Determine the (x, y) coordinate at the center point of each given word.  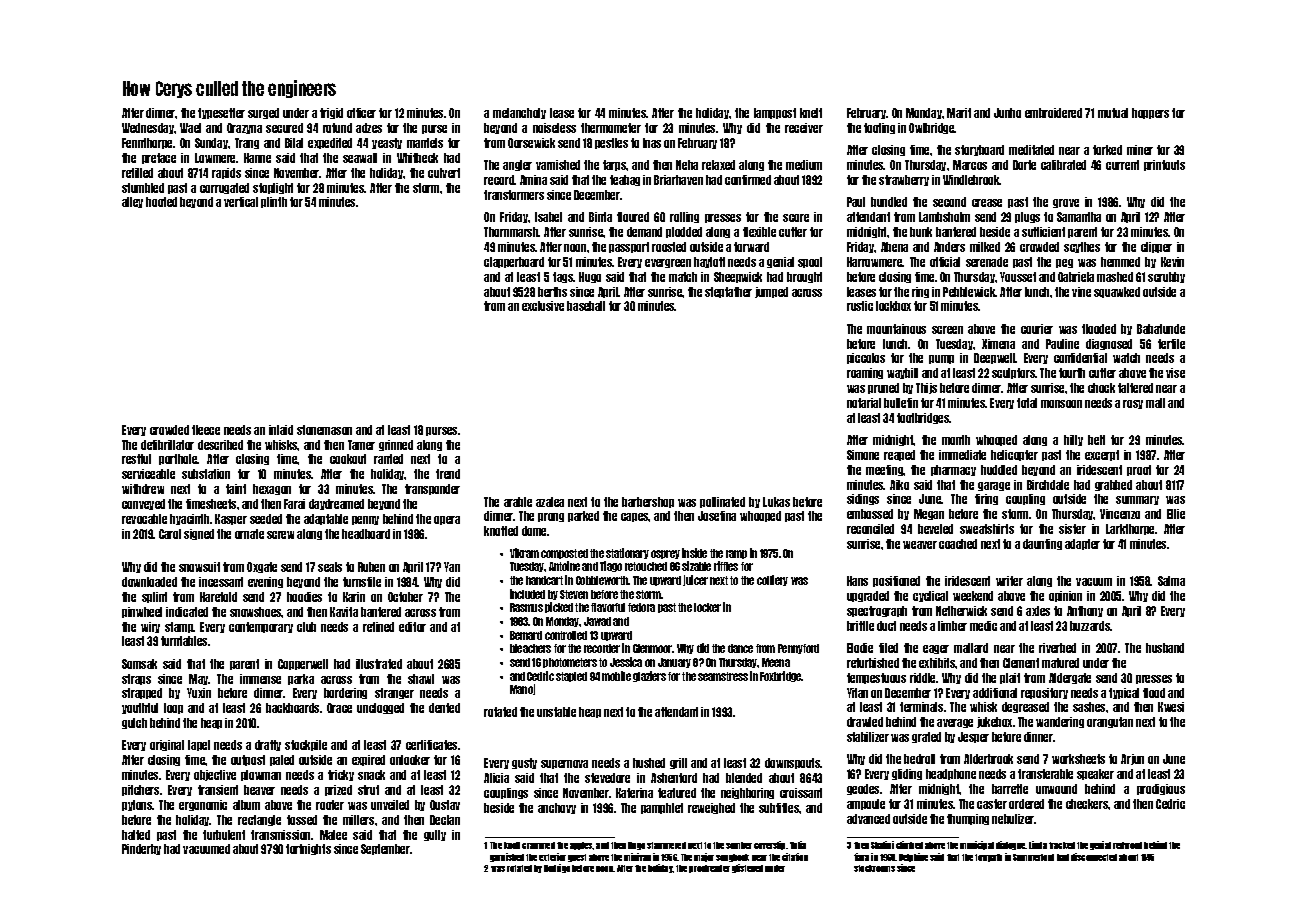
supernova (564, 764)
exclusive (543, 306)
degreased (1025, 707)
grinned (396, 445)
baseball (586, 306)
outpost (248, 760)
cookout (348, 459)
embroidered (1053, 113)
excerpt (1102, 455)
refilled (137, 173)
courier (1037, 329)
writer (1009, 581)
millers (358, 820)
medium (804, 165)
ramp (736, 554)
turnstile (362, 582)
